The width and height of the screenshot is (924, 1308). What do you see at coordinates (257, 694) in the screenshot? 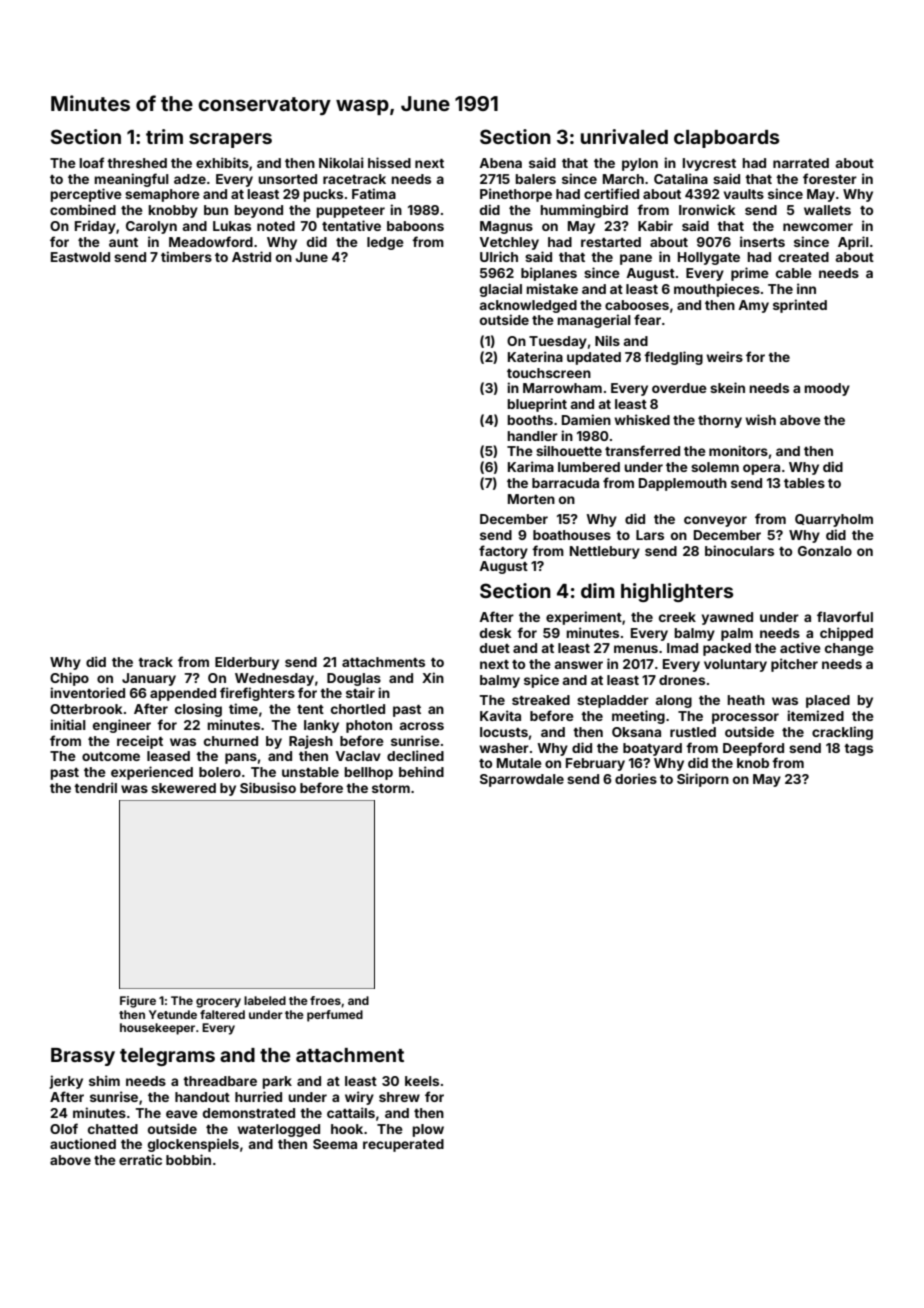
I see `firefighters` at bounding box center [257, 694].
